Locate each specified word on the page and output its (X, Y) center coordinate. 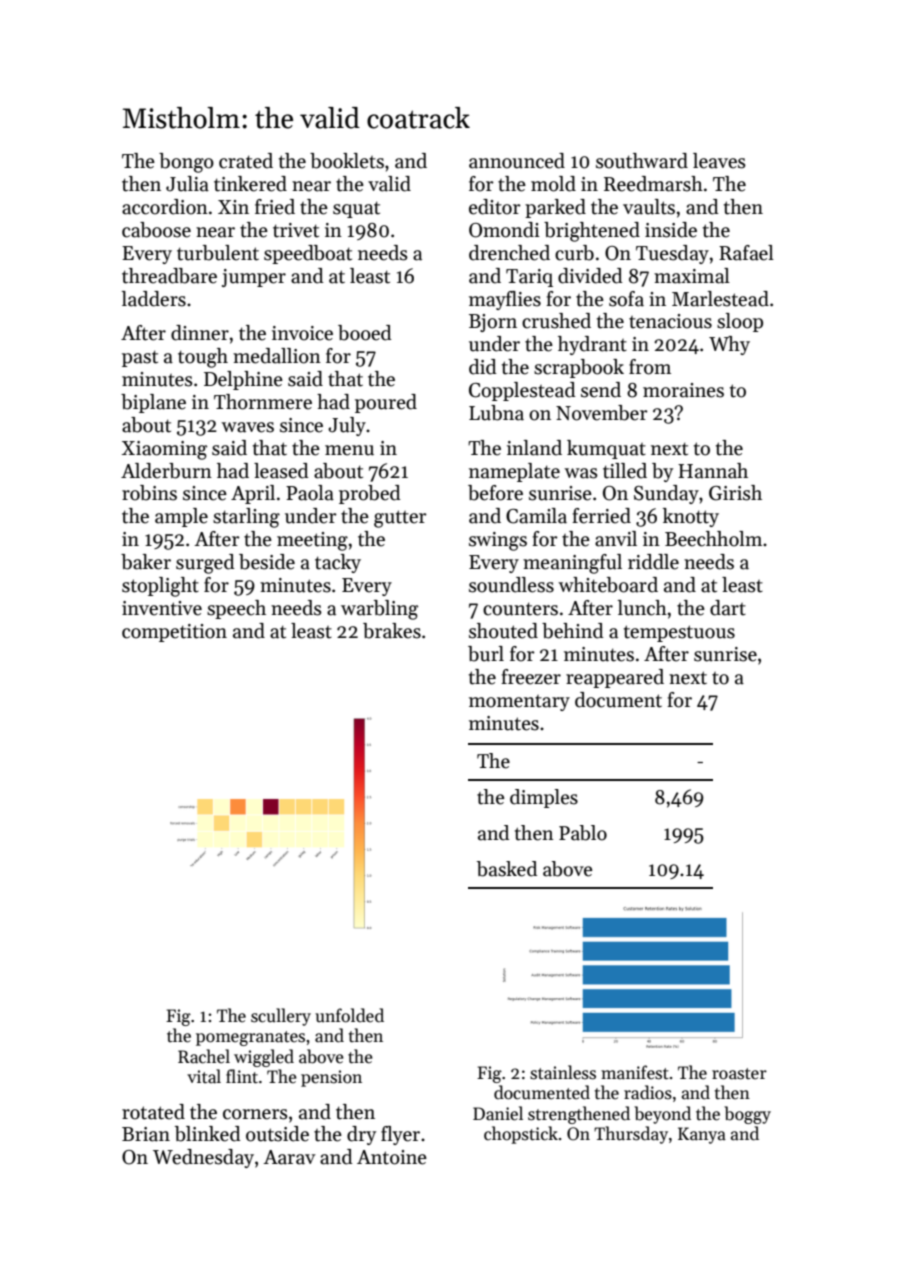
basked (507, 869)
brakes (392, 631)
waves (247, 427)
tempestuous (679, 633)
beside (267, 562)
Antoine (392, 1157)
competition (174, 633)
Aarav (289, 1157)
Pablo (583, 833)
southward (642, 161)
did (483, 367)
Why (729, 345)
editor (495, 207)
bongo (186, 163)
